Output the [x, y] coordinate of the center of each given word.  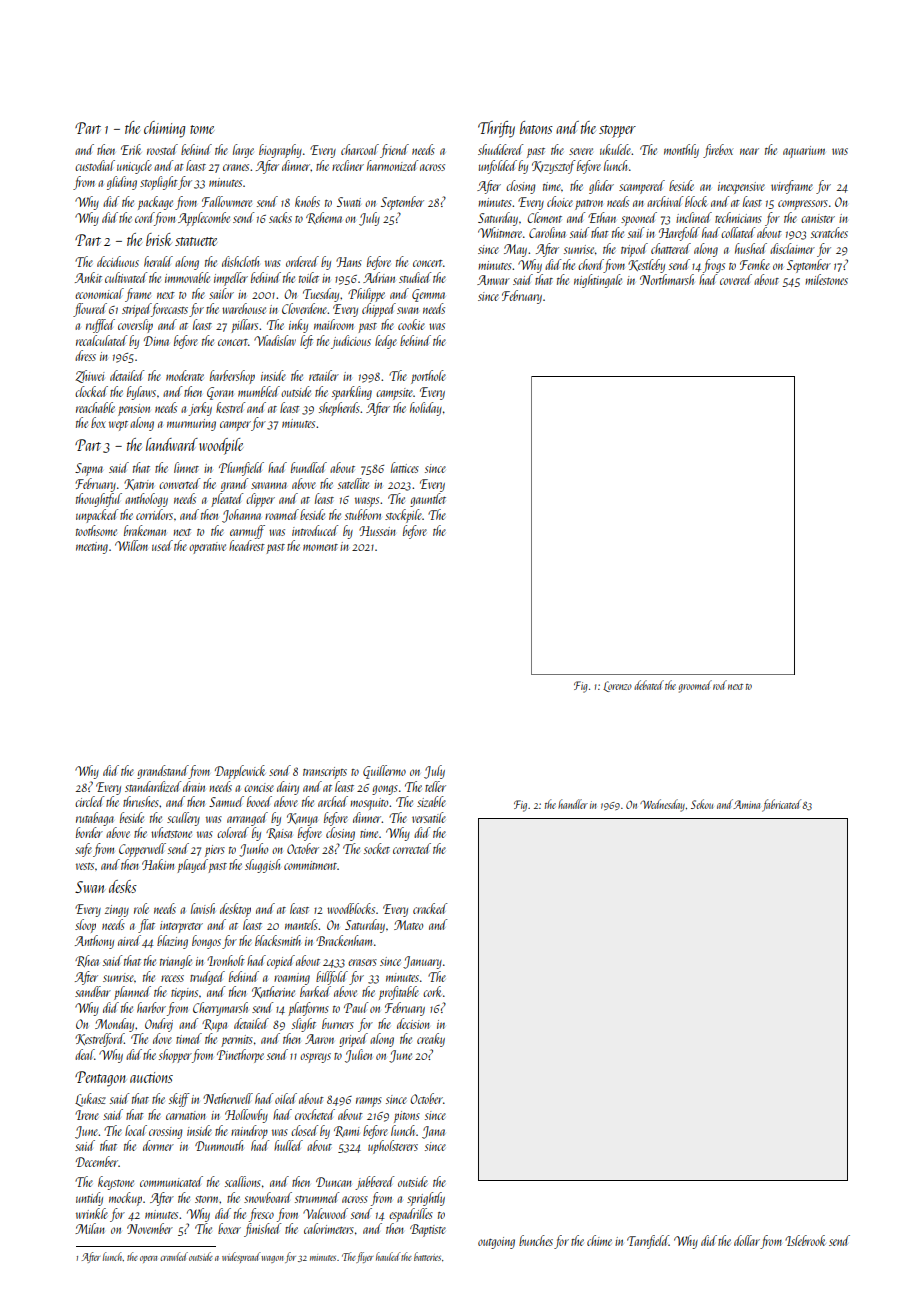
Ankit [88, 277]
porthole [428, 377]
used [162, 545]
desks [123, 886]
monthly [681, 151]
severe [581, 151]
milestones [826, 279]
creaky [431, 1040]
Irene [87, 1115]
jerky [200, 409]
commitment [310, 865]
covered [736, 279]
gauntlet [428, 500]
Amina [746, 804]
